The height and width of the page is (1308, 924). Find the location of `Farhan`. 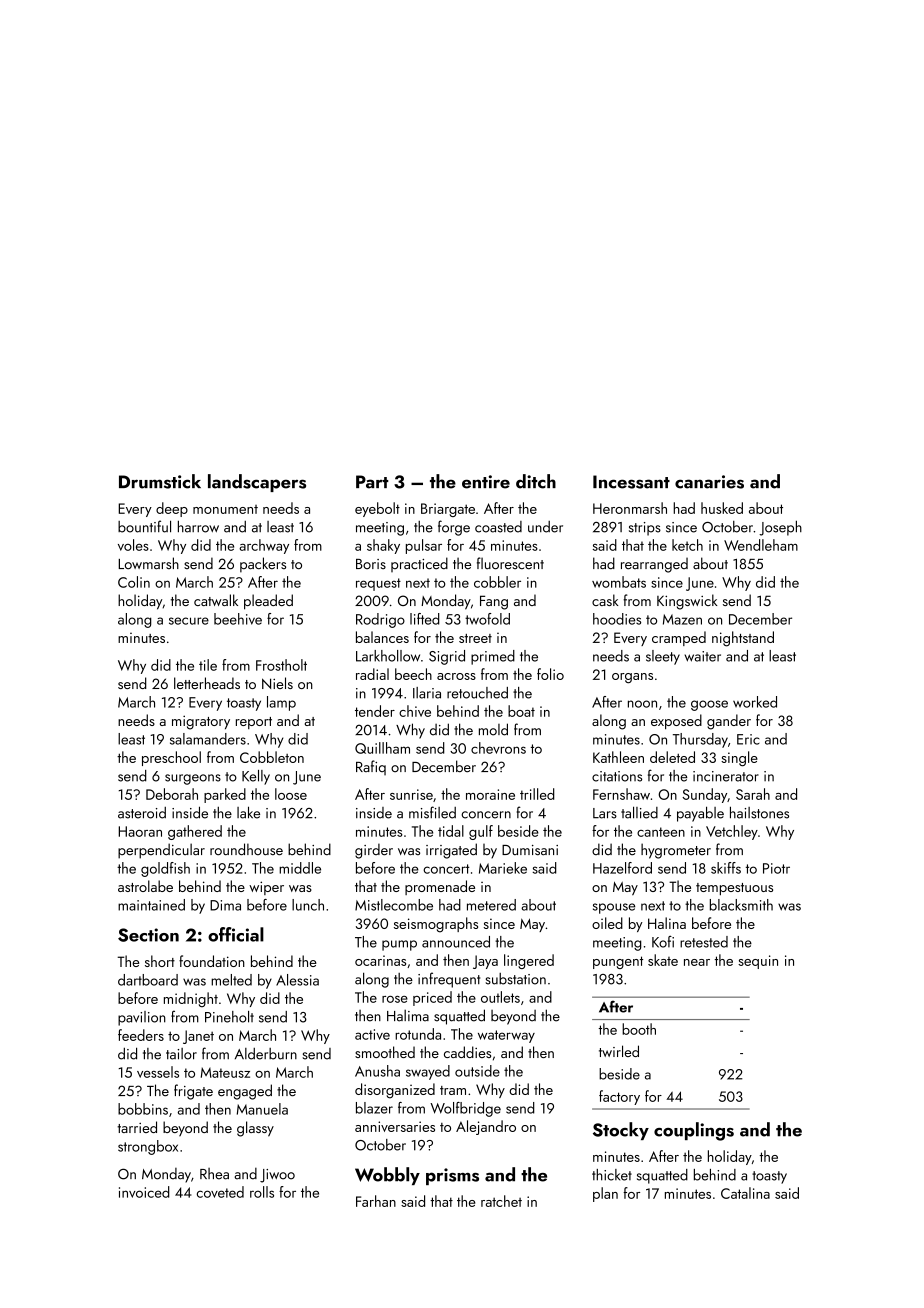

Farhan is located at coordinates (376, 1201).
